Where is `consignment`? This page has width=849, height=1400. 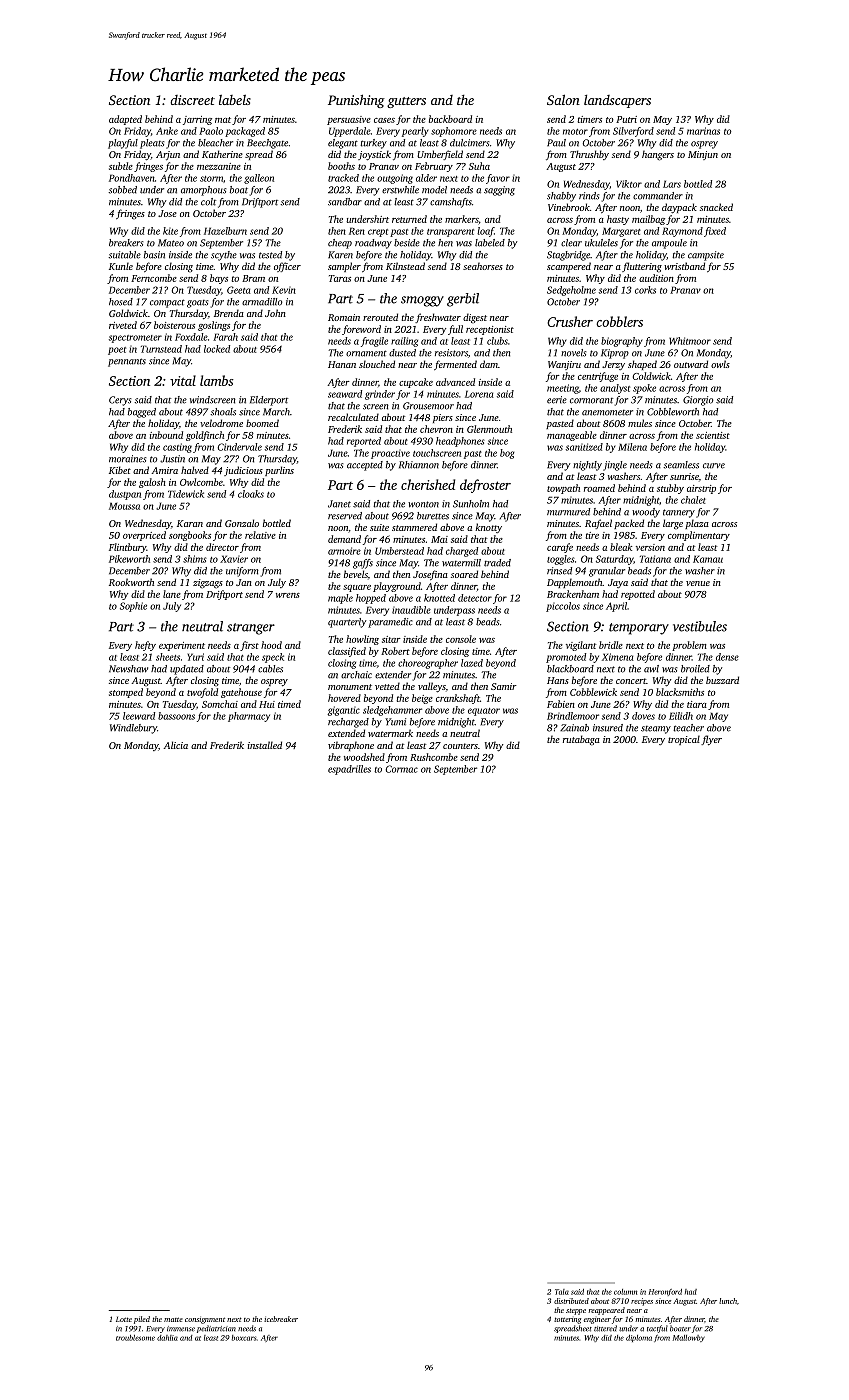 consignment is located at coordinates (205, 1320).
